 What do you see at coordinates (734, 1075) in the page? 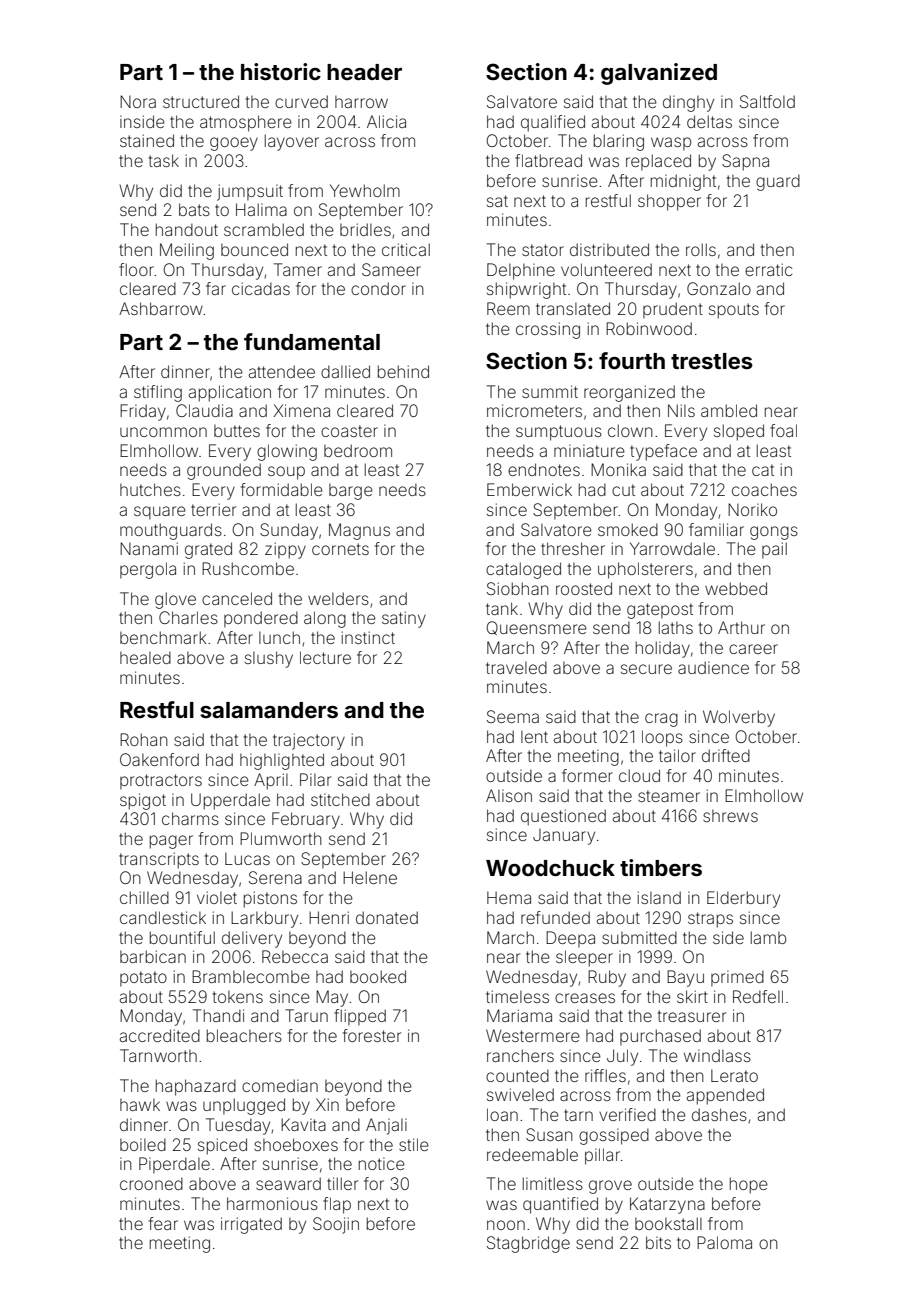
I see `Lerato` at bounding box center [734, 1075].
